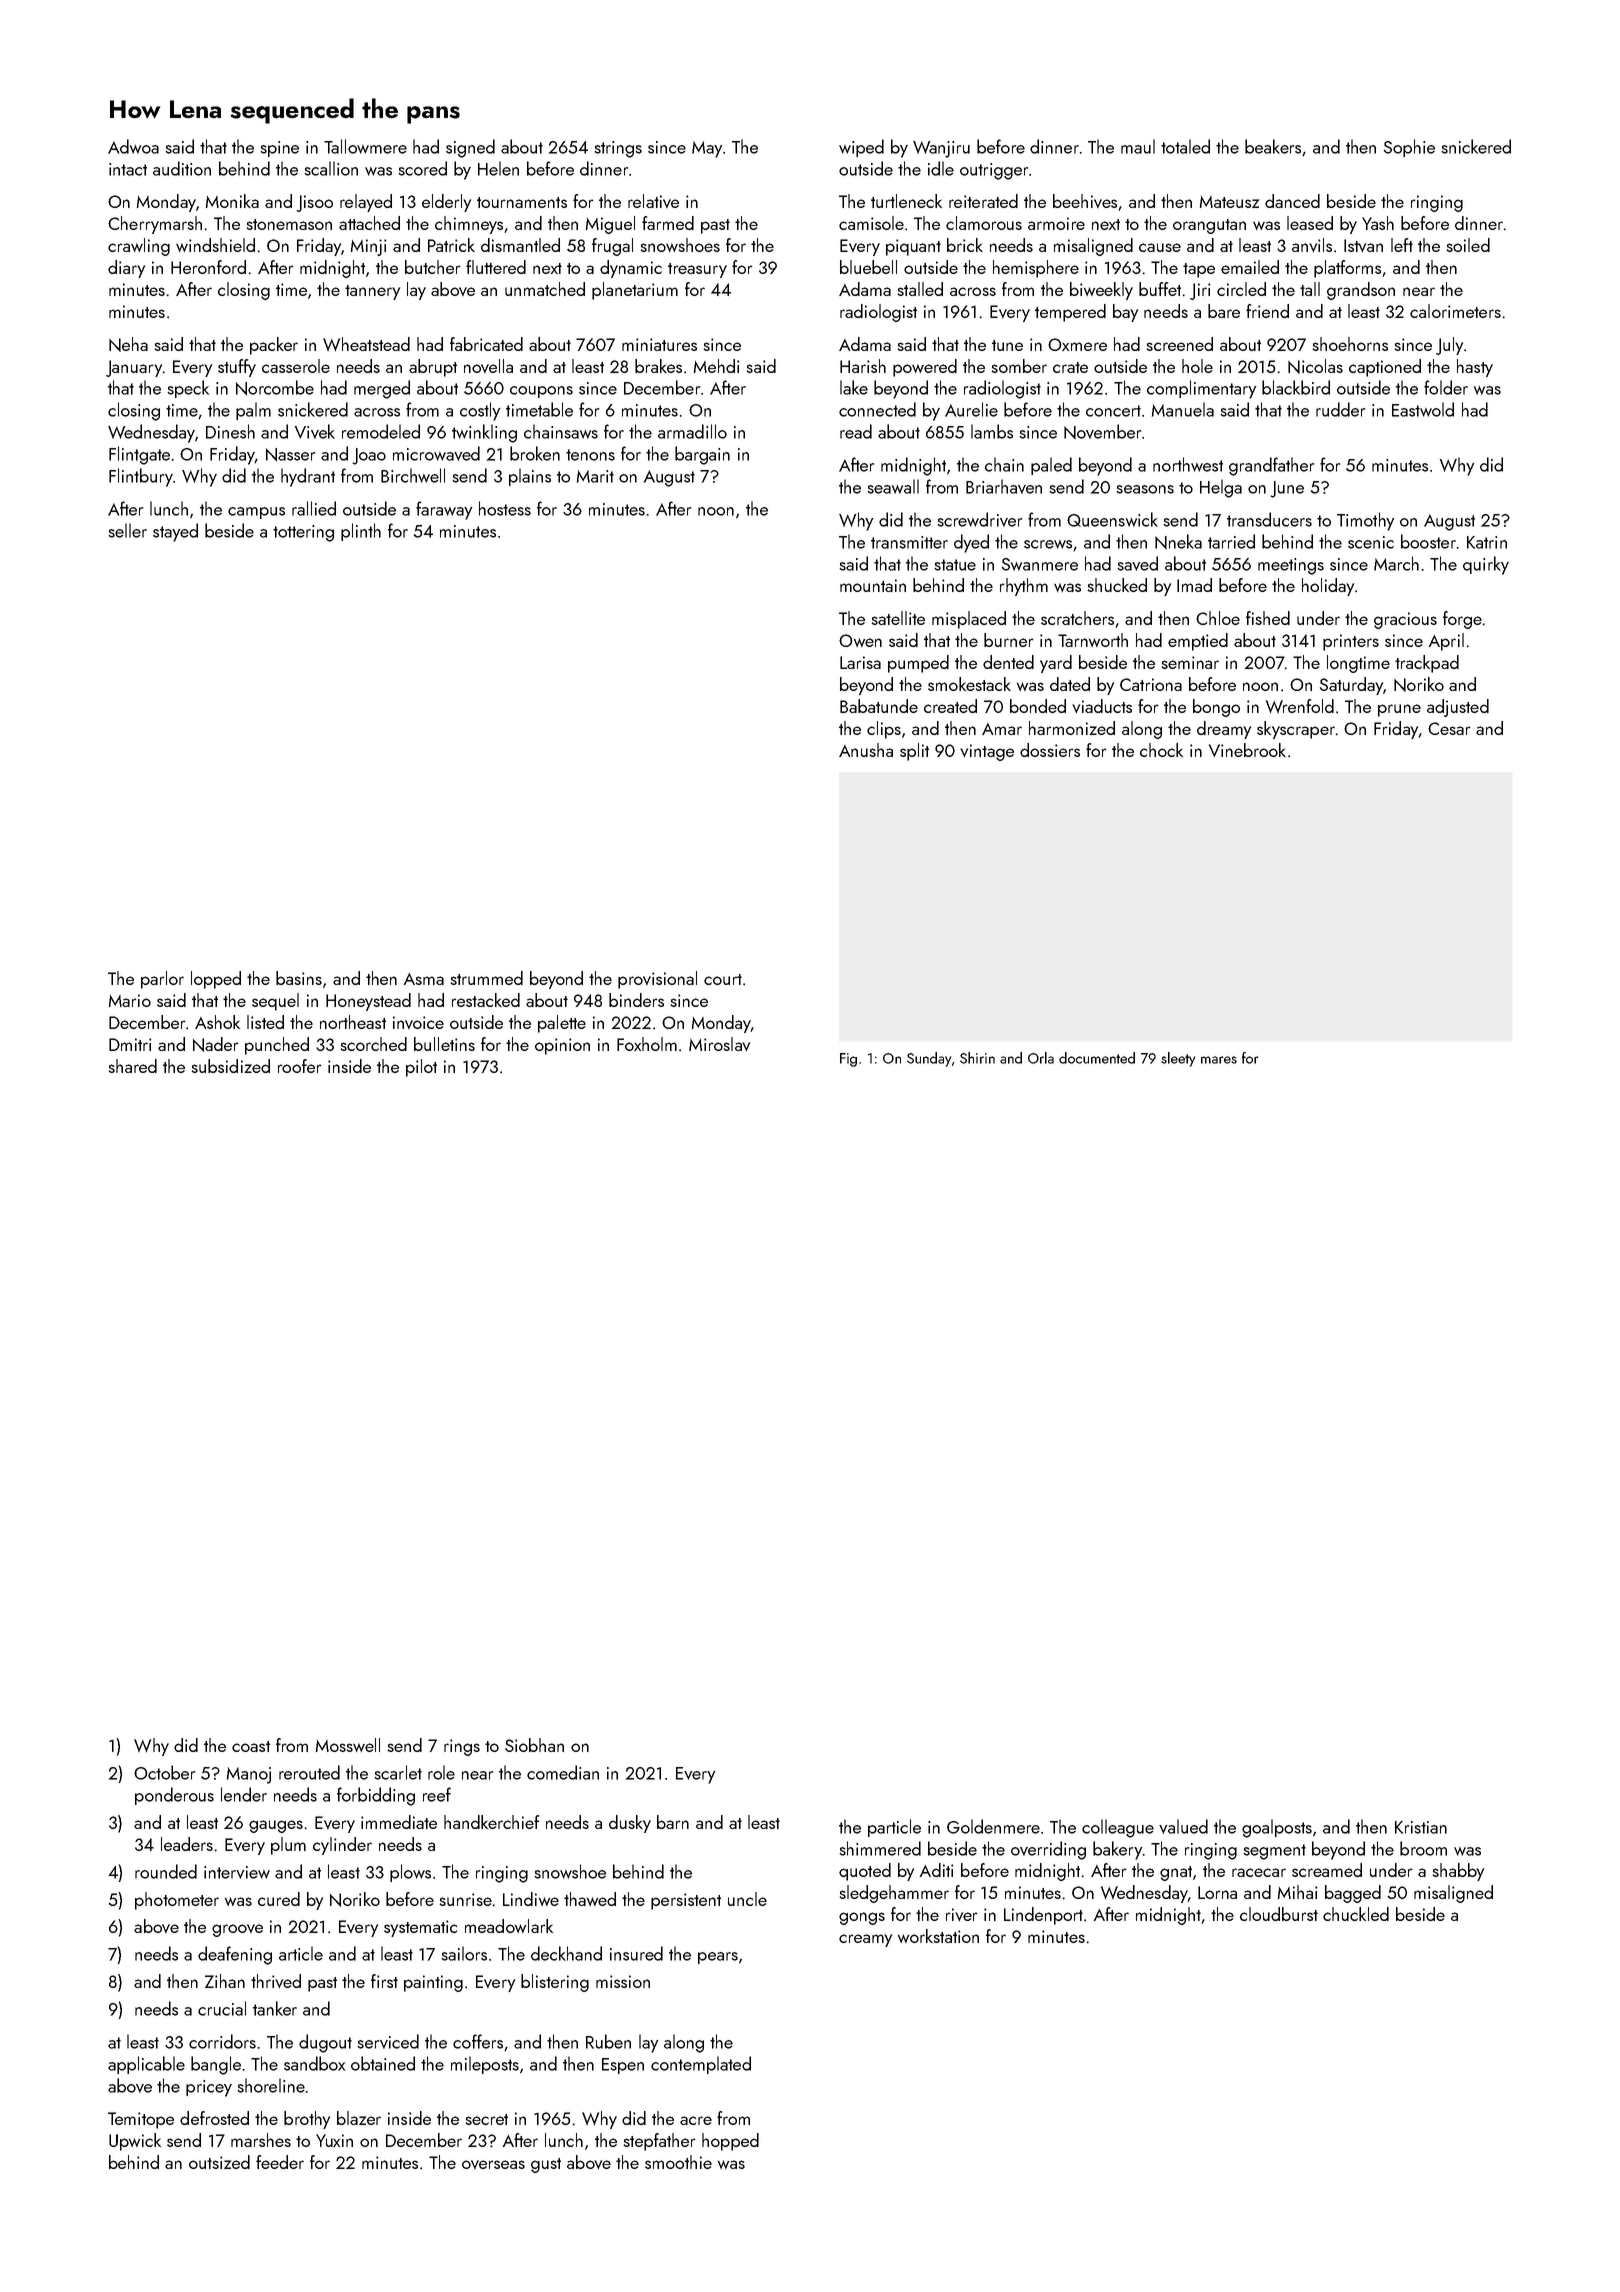 The image size is (1620, 2292). Describe the element at coordinates (993, 1826) in the screenshot. I see `Goldenmere` at that location.
